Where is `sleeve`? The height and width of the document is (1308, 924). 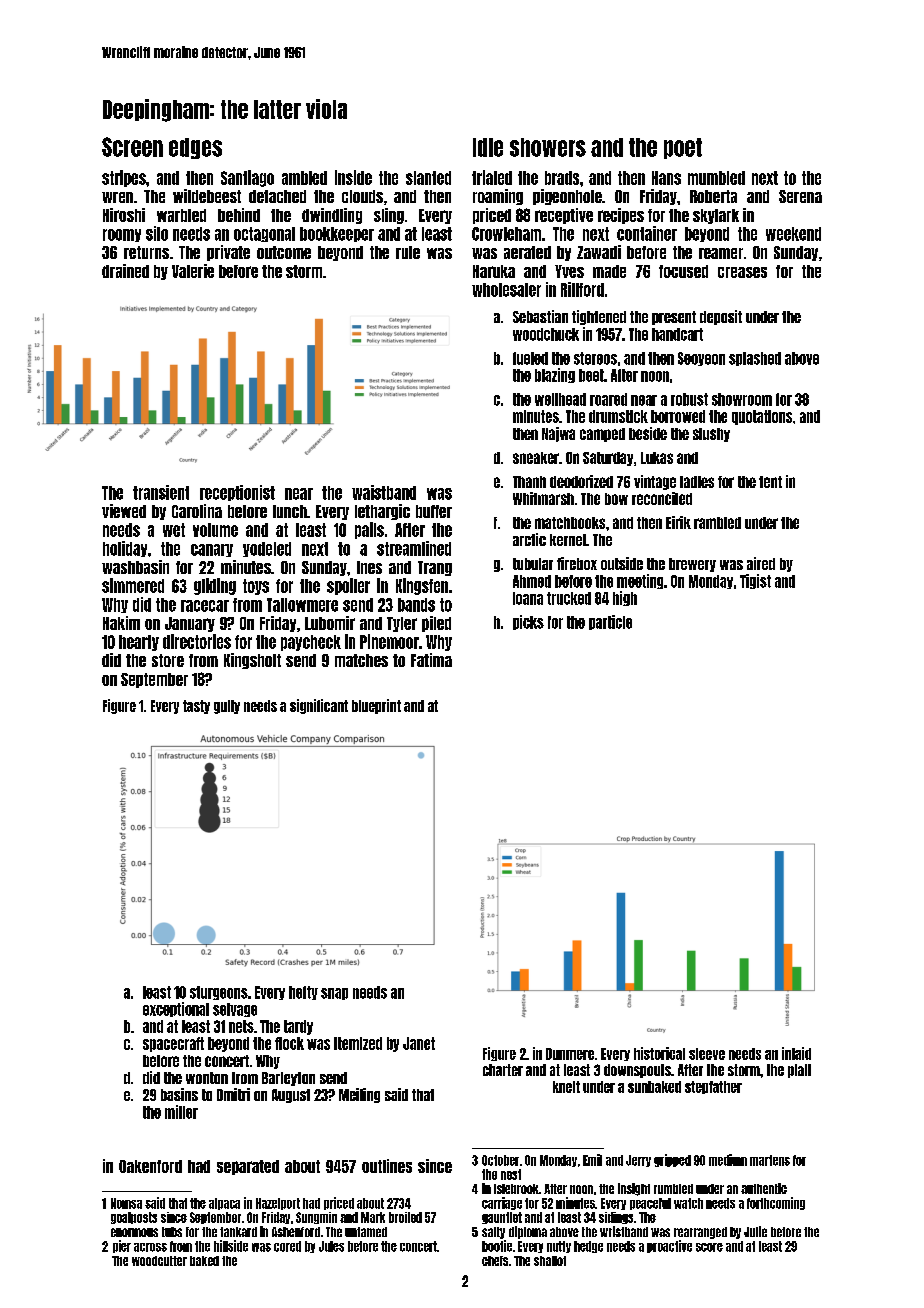 sleeve is located at coordinates (707, 1054).
